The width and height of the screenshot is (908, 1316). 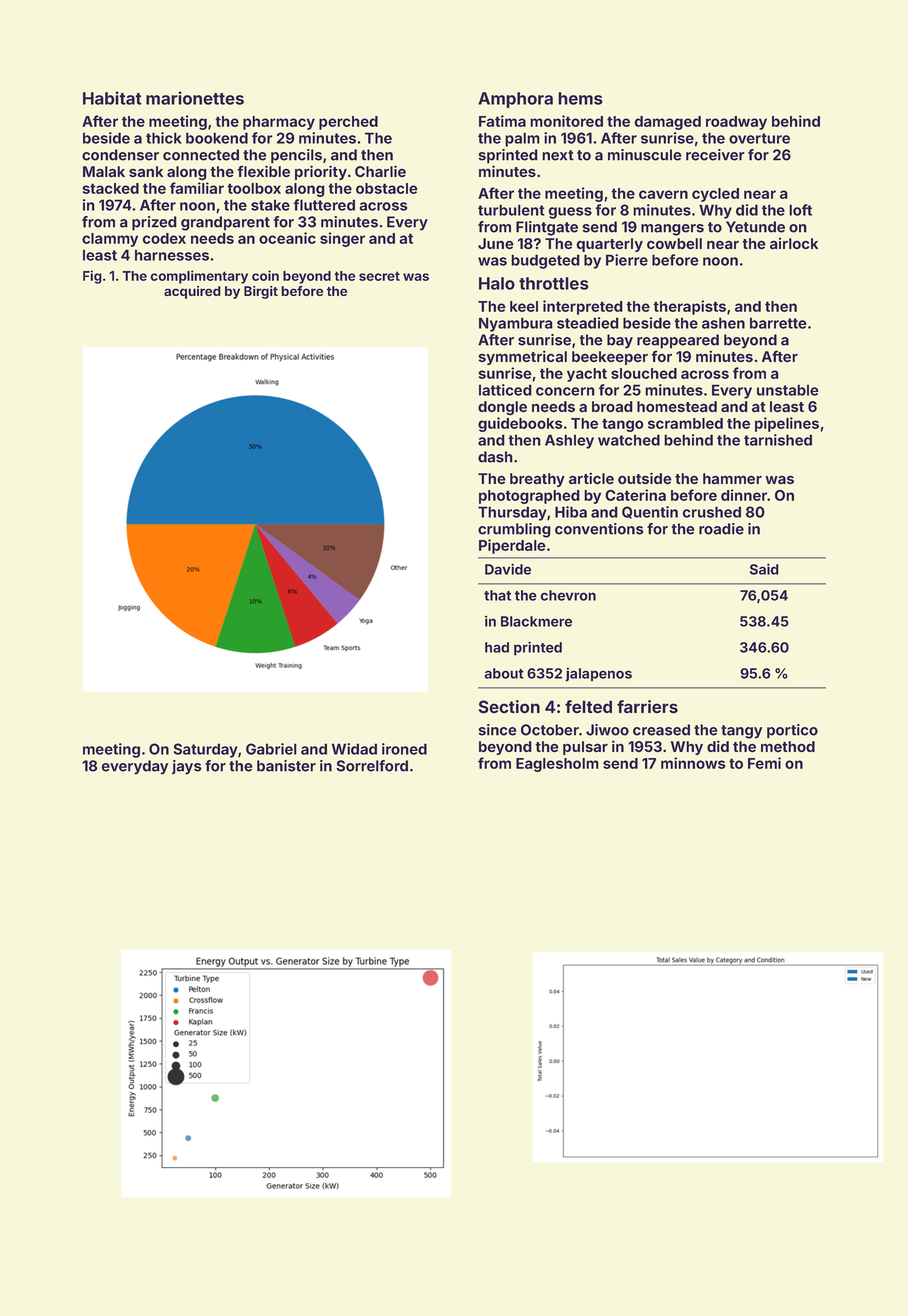 I want to click on unstable, so click(x=787, y=390).
